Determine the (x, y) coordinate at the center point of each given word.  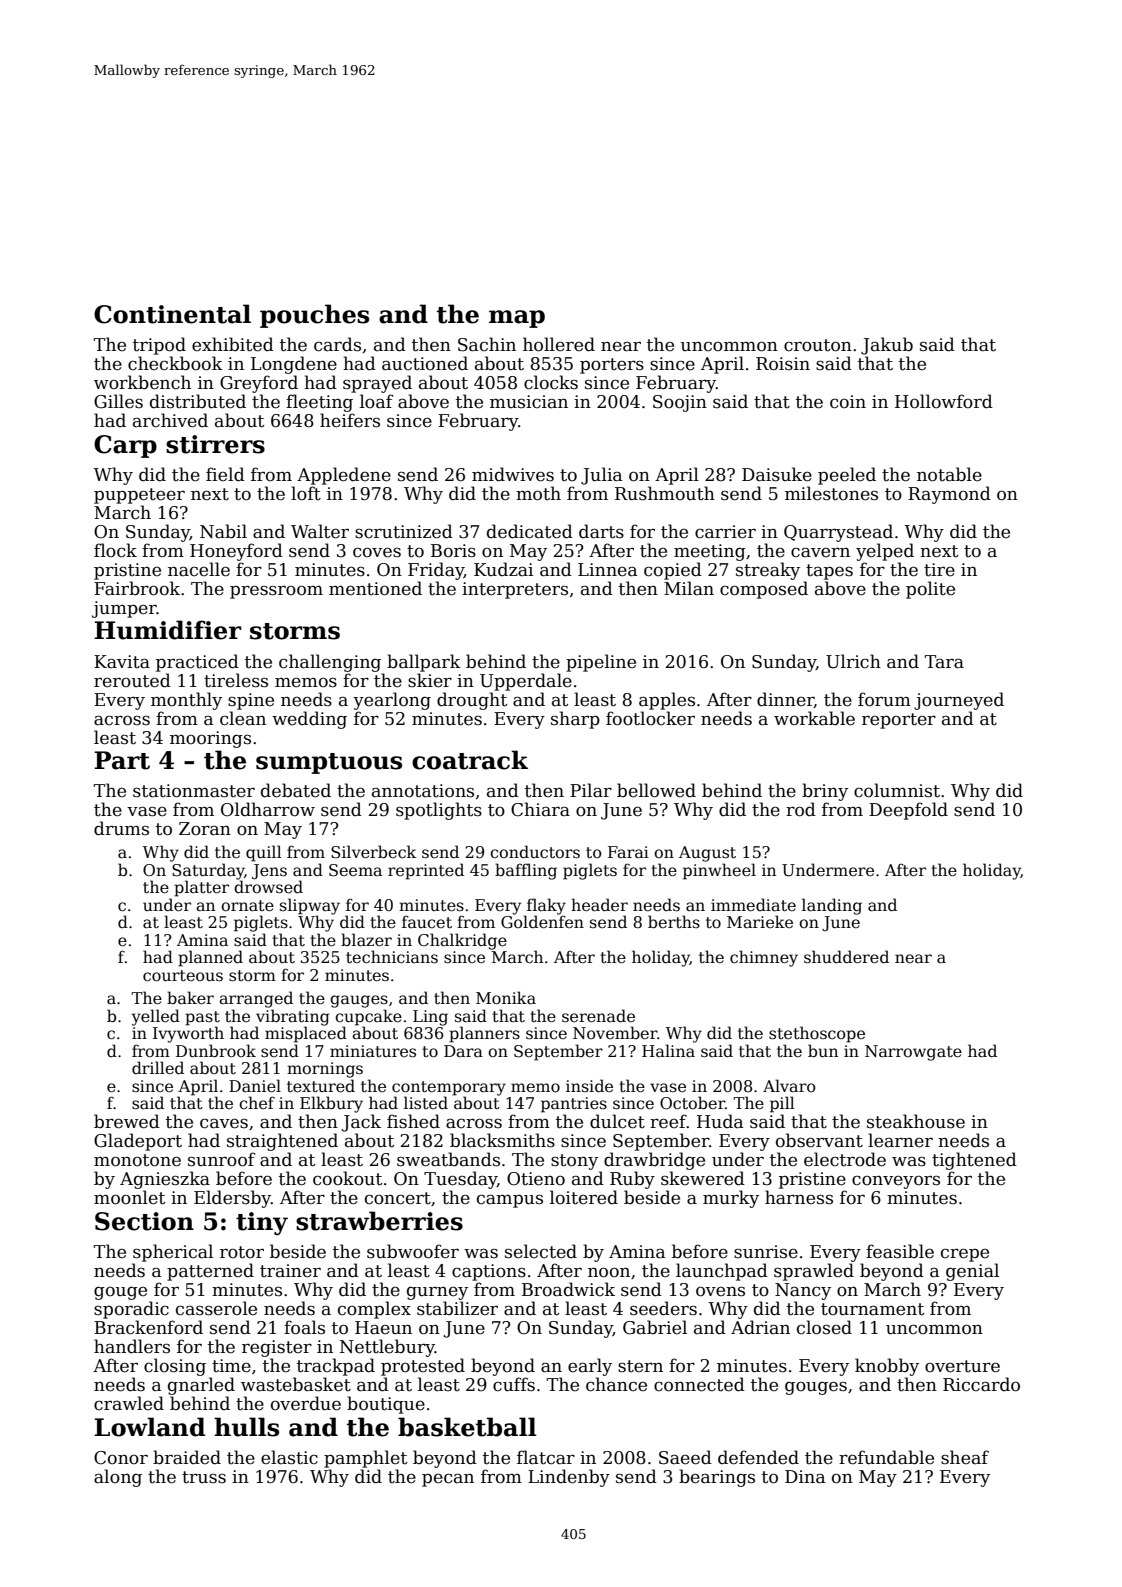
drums (121, 828)
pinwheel (719, 871)
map (517, 319)
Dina (805, 1477)
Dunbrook (216, 1051)
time (231, 1366)
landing (832, 906)
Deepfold (908, 811)
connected (699, 1384)
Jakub (887, 346)
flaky (546, 906)
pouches (314, 316)
